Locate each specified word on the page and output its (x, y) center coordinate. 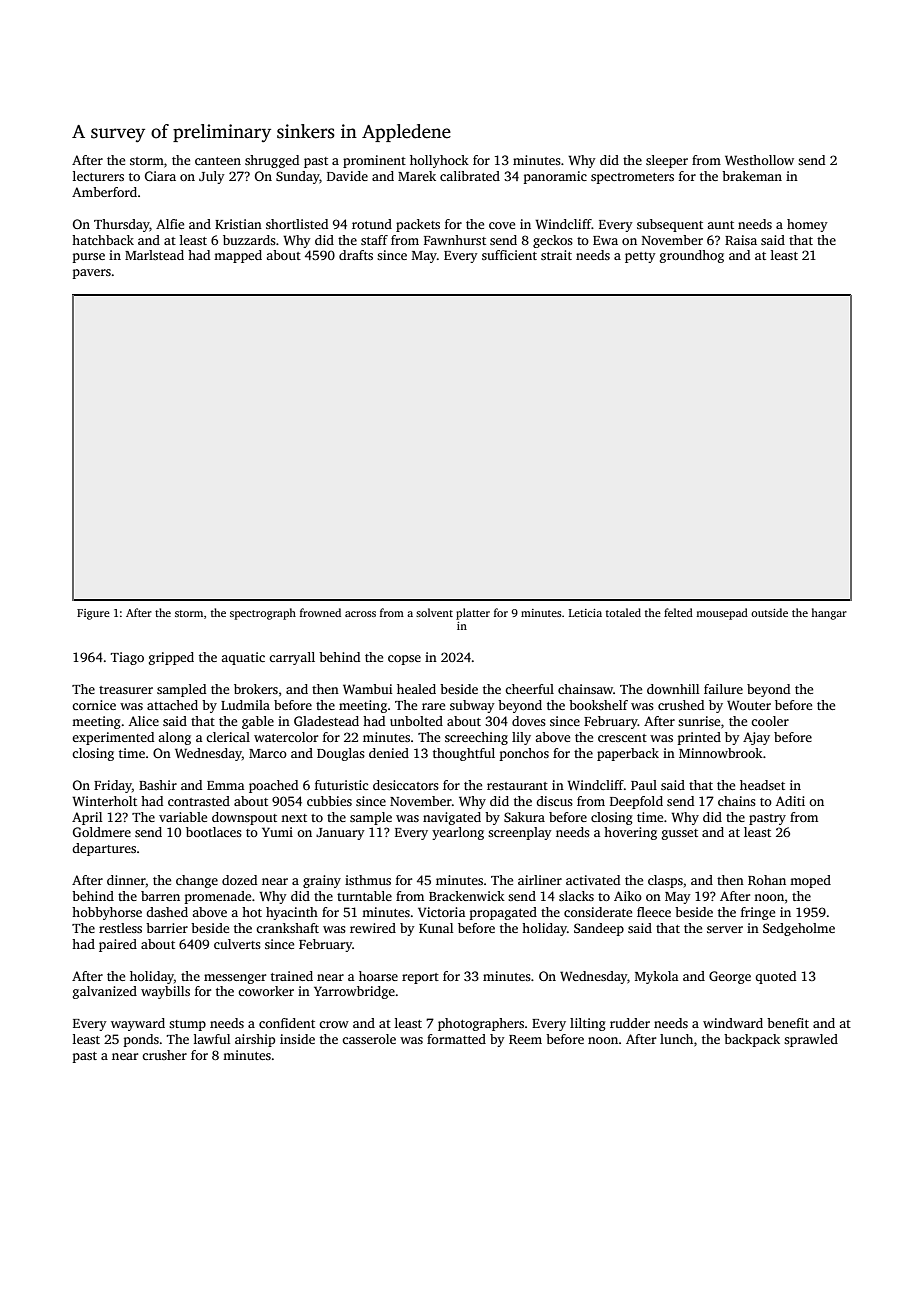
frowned (320, 612)
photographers (481, 1024)
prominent (374, 161)
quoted (775, 977)
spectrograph (263, 614)
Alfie (170, 224)
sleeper (667, 161)
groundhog (692, 256)
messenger (235, 979)
